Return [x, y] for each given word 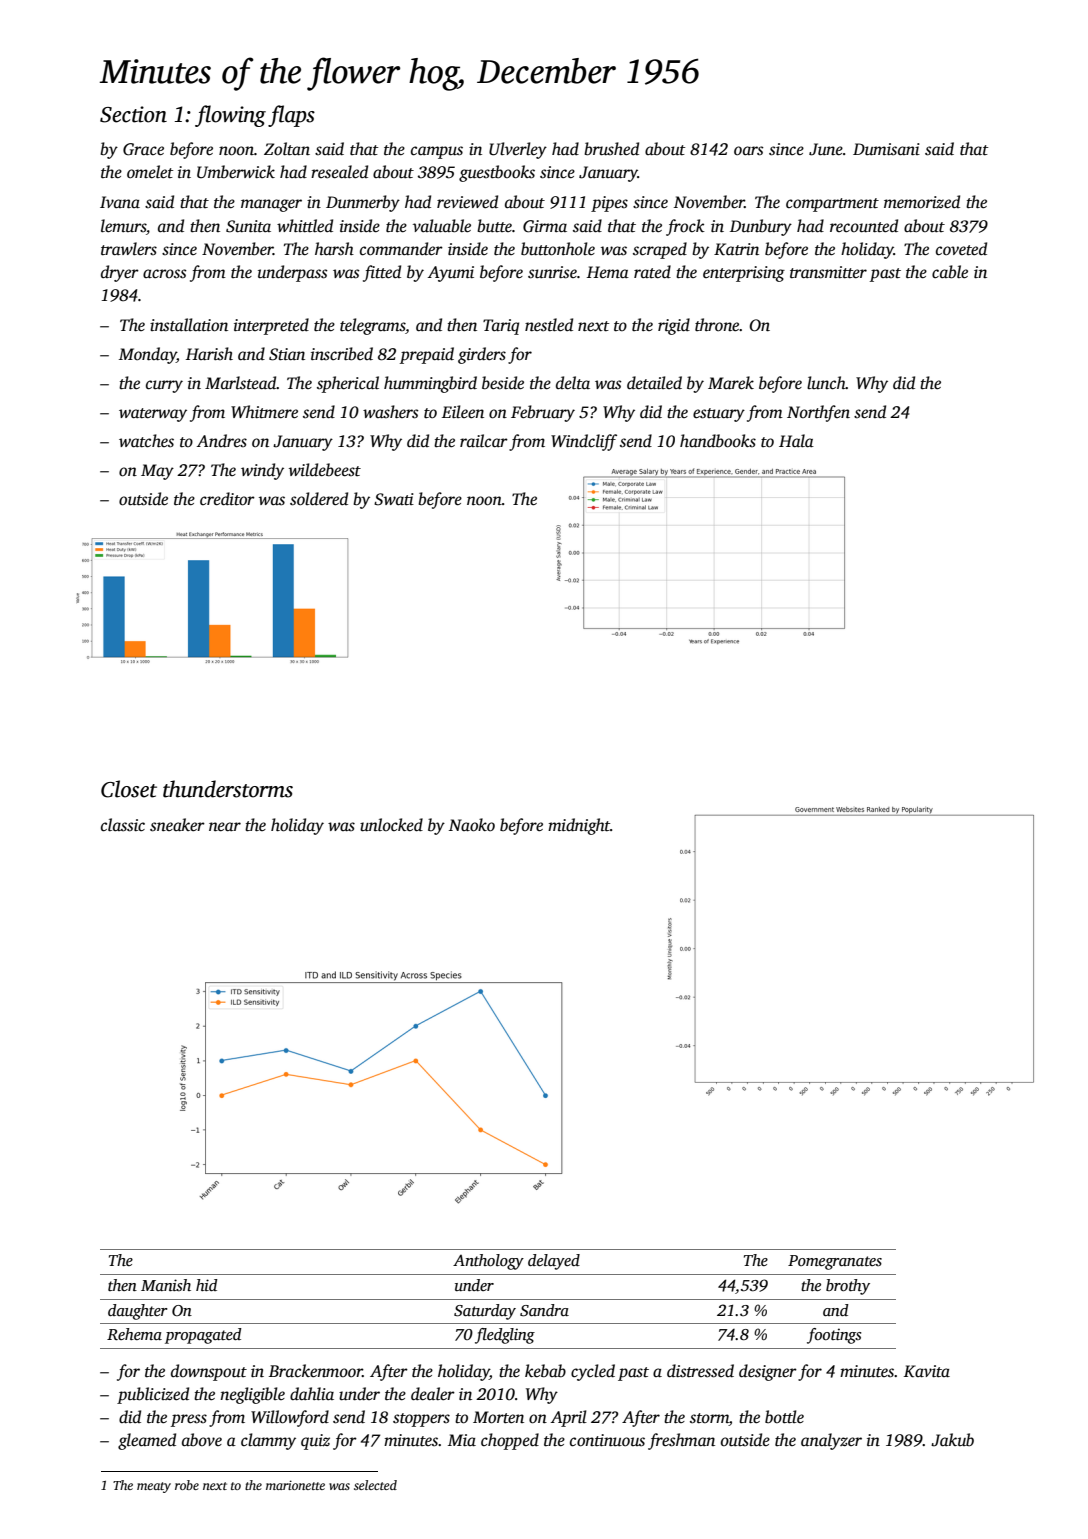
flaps [291, 116]
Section [133, 114]
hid [207, 1285]
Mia [462, 1440]
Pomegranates [835, 1262]
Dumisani [886, 149]
